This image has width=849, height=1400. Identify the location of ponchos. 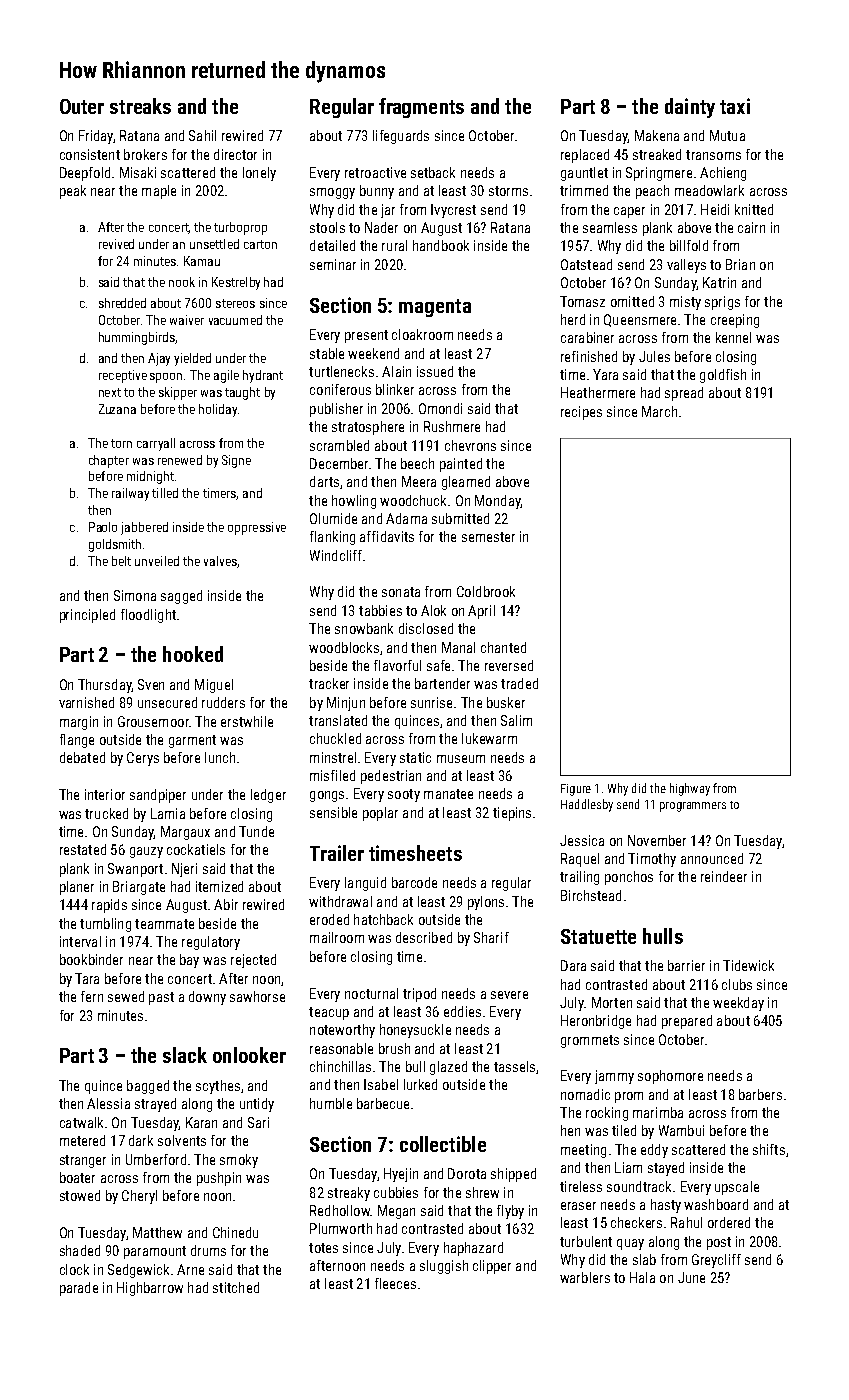
(629, 878).
